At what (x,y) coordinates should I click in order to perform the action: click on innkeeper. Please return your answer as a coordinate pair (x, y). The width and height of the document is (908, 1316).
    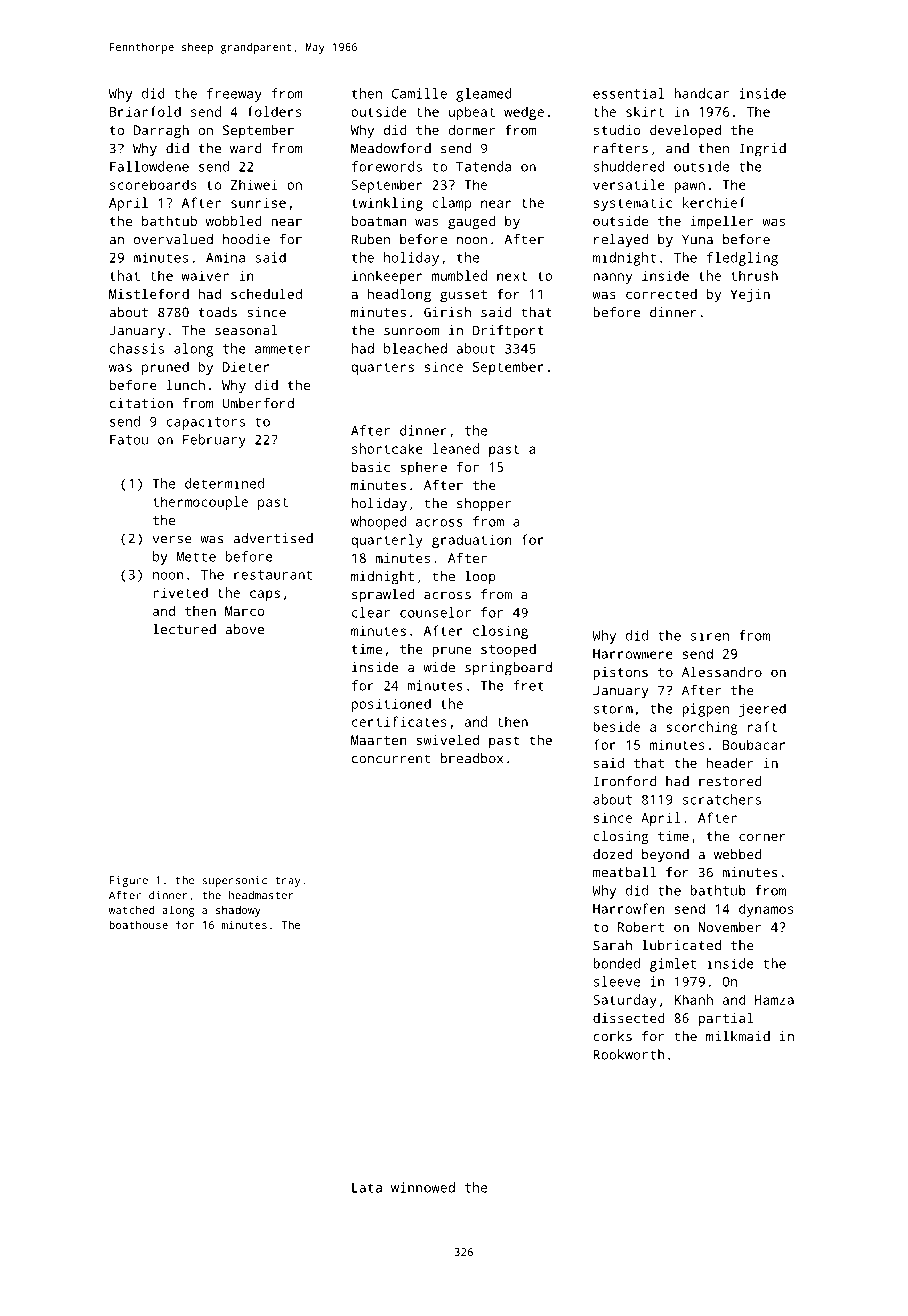
    Looking at the image, I should click on (387, 277).
